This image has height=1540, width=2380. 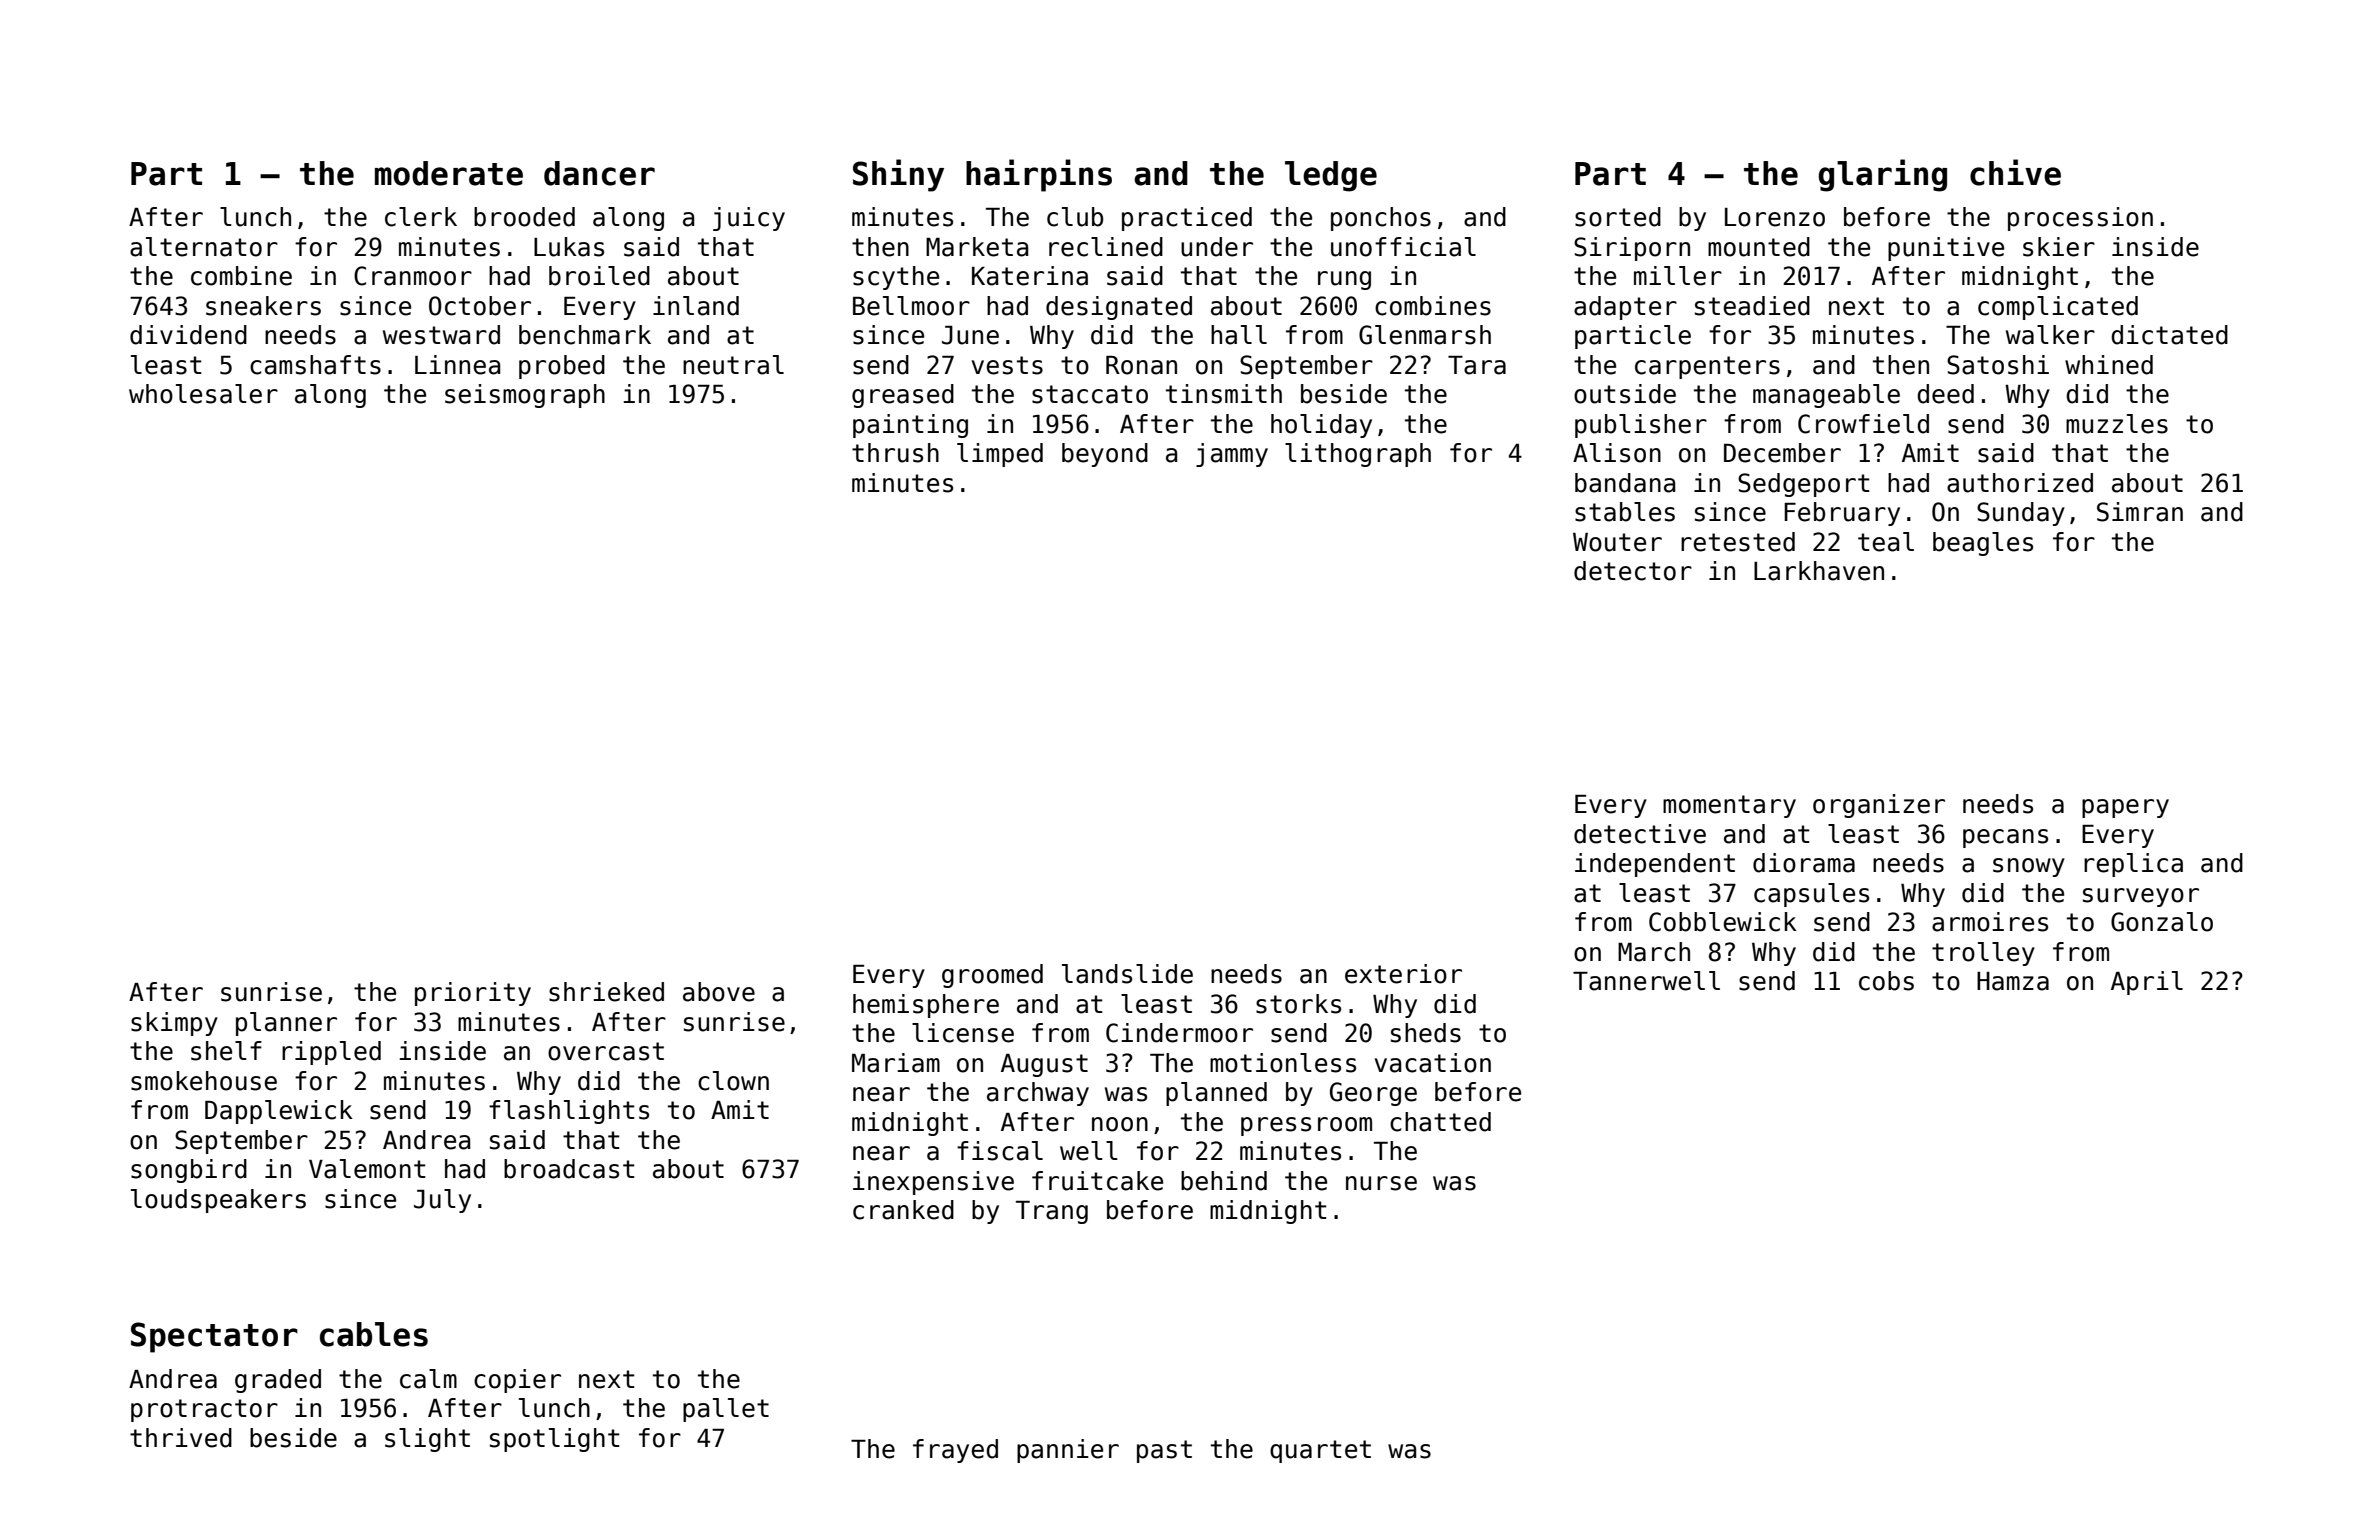 What do you see at coordinates (1344, 280) in the image?
I see `rung` at bounding box center [1344, 280].
